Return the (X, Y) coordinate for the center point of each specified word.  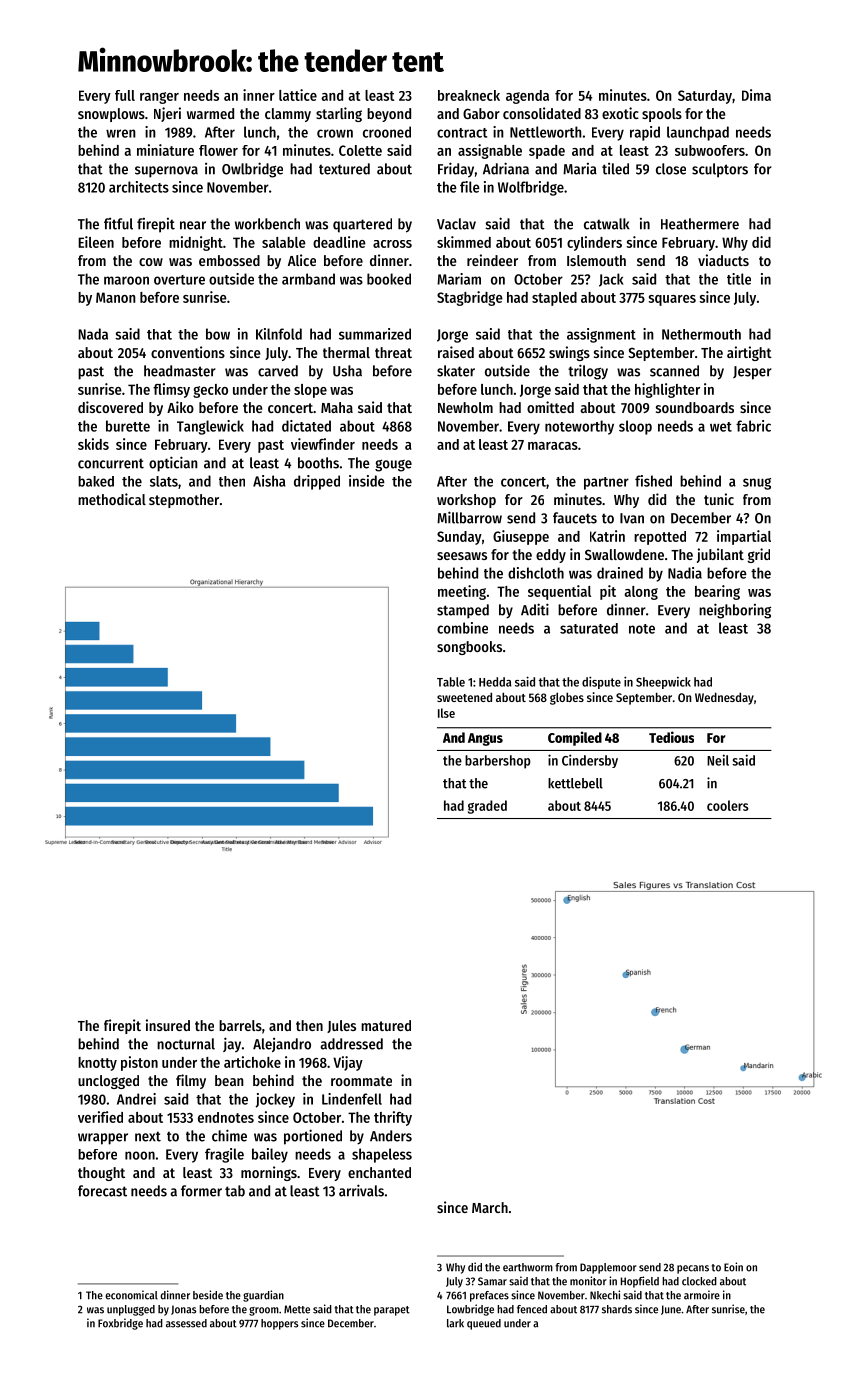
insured (168, 1025)
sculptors (720, 170)
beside (208, 1295)
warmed (210, 113)
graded (487, 807)
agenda (527, 97)
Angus (485, 739)
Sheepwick (663, 683)
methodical (112, 499)
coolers (728, 805)
